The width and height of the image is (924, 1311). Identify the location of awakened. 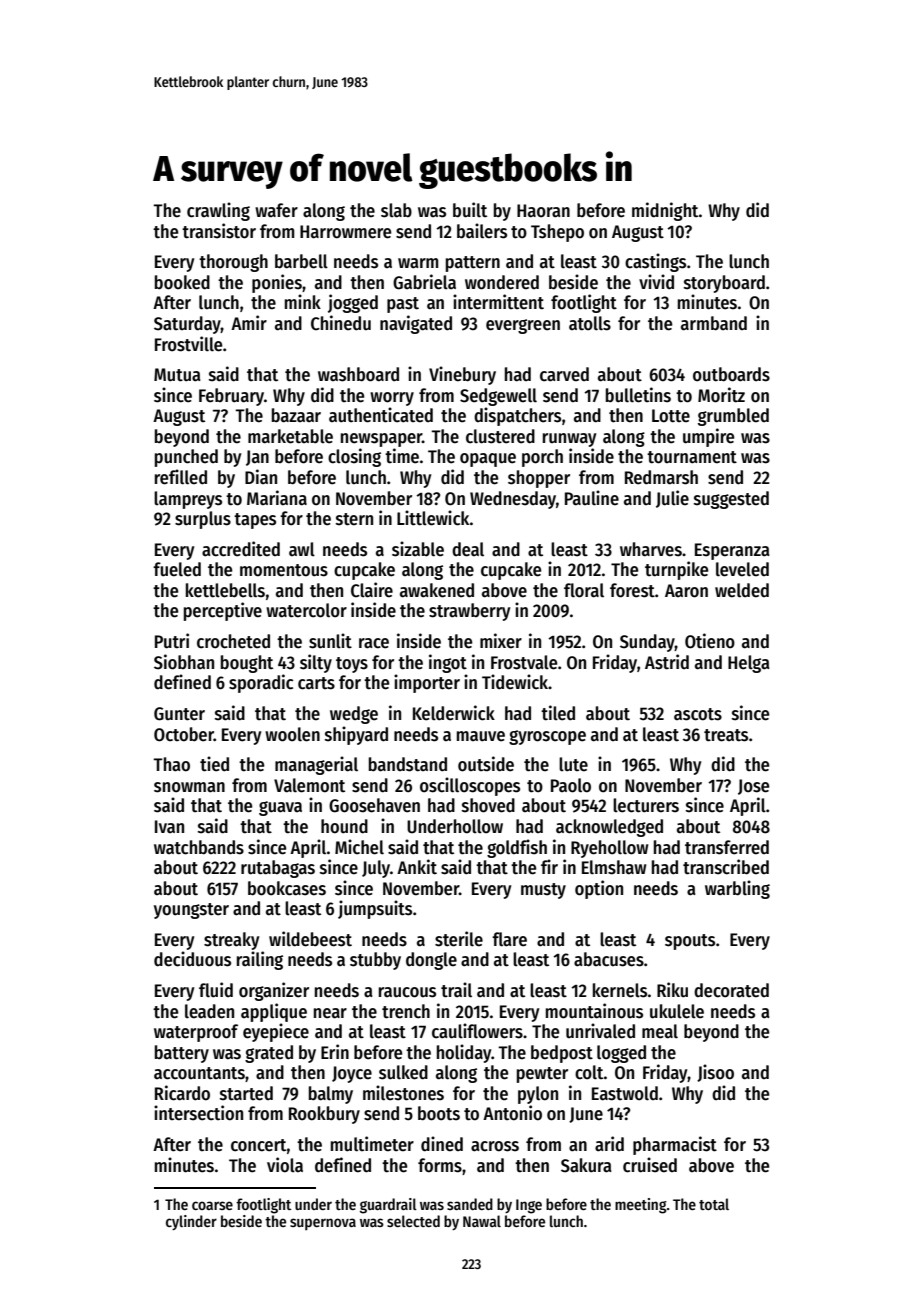
(437, 590).
